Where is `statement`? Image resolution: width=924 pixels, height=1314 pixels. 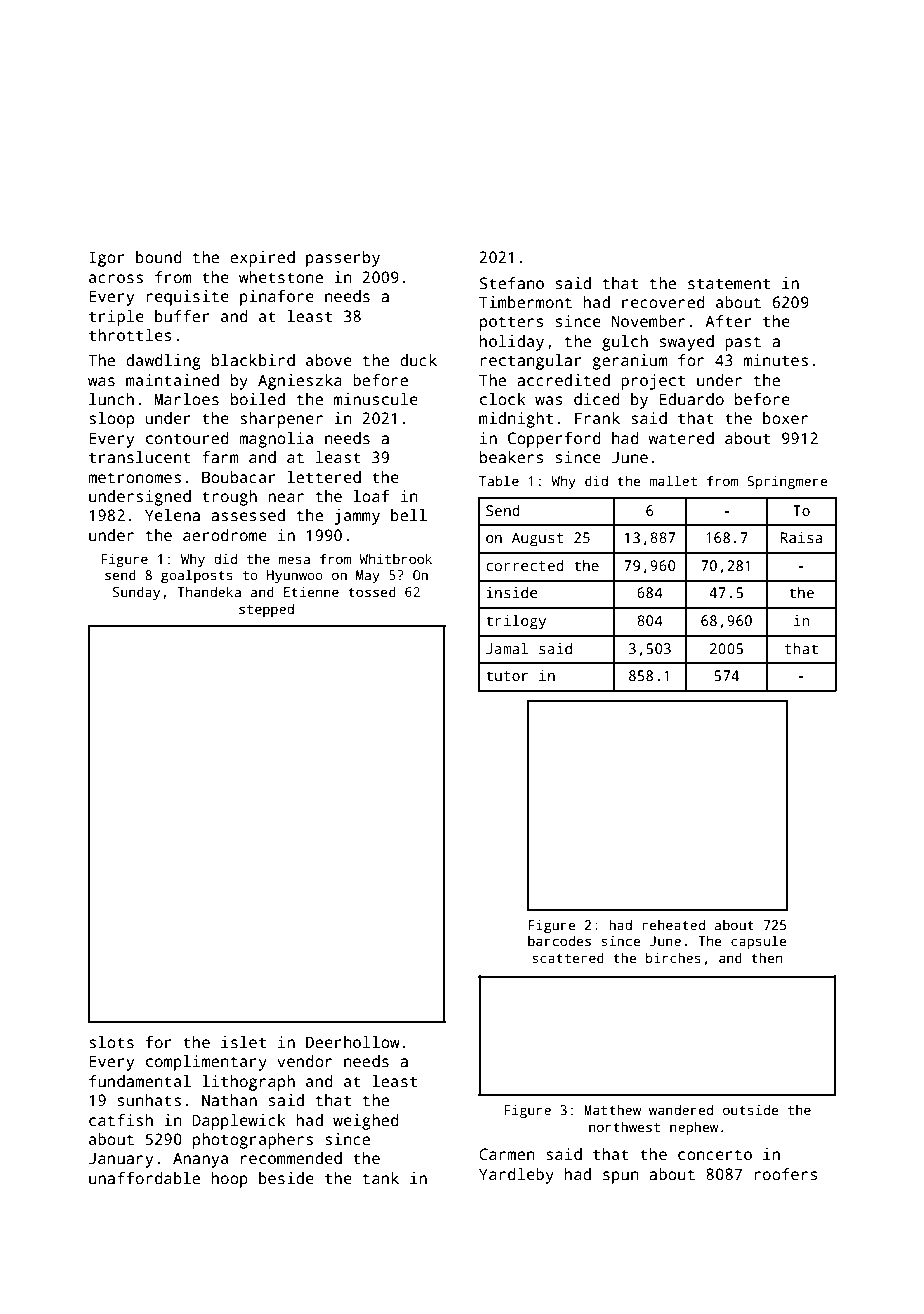
statement is located at coordinates (729, 284).
